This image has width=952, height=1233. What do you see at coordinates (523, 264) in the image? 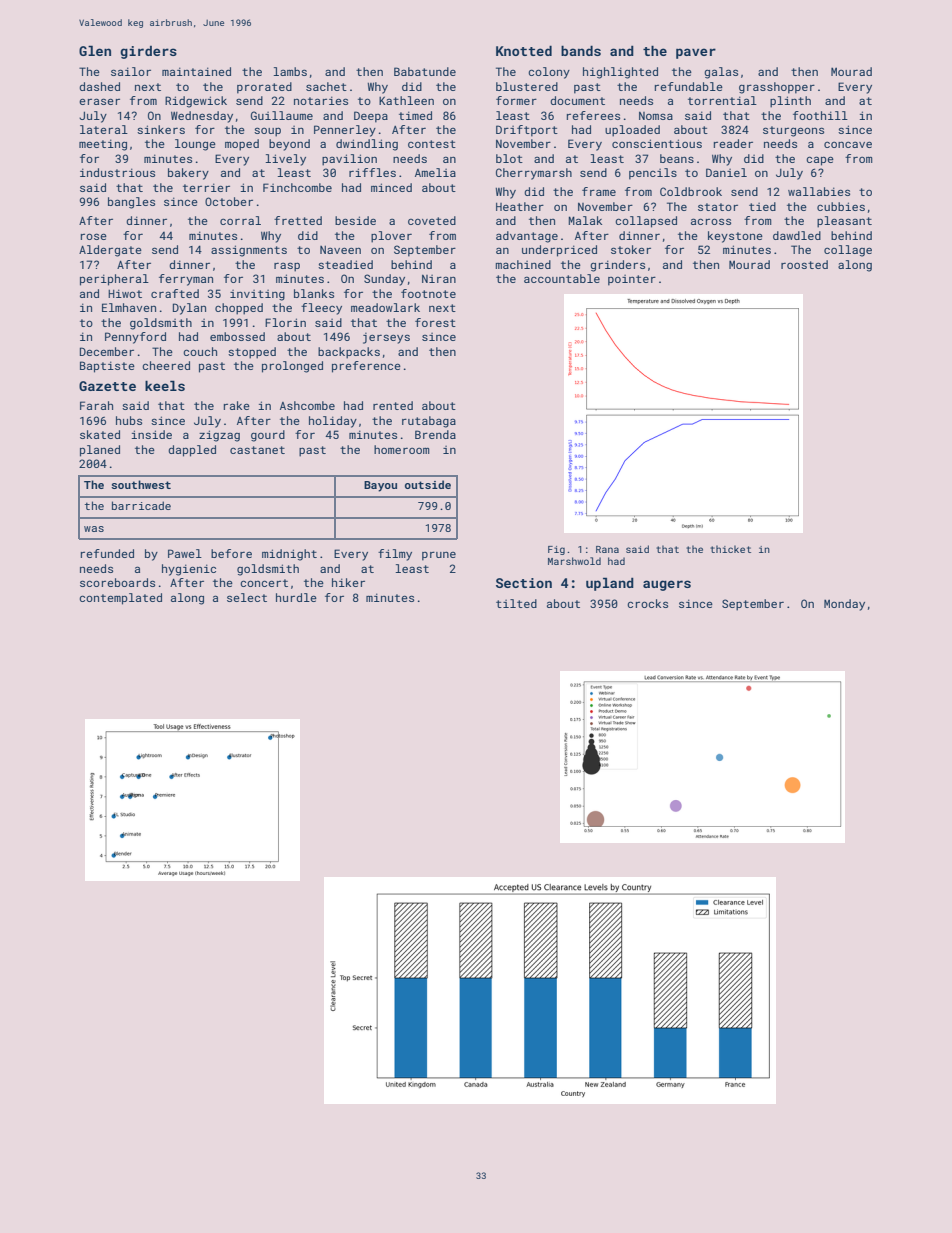
I see `machined` at bounding box center [523, 264].
